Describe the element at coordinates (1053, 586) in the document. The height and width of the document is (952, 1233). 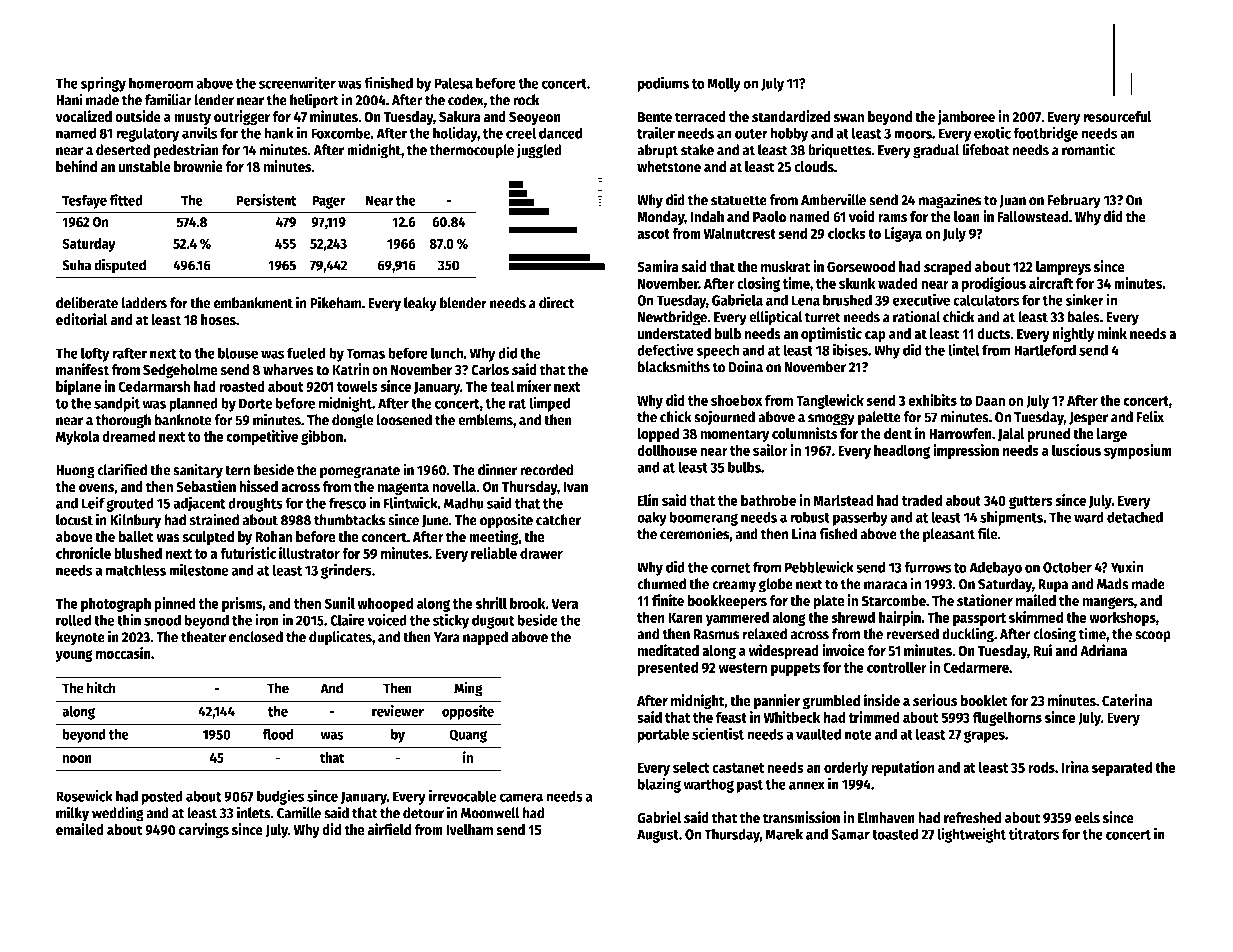
I see `Rupa` at that location.
